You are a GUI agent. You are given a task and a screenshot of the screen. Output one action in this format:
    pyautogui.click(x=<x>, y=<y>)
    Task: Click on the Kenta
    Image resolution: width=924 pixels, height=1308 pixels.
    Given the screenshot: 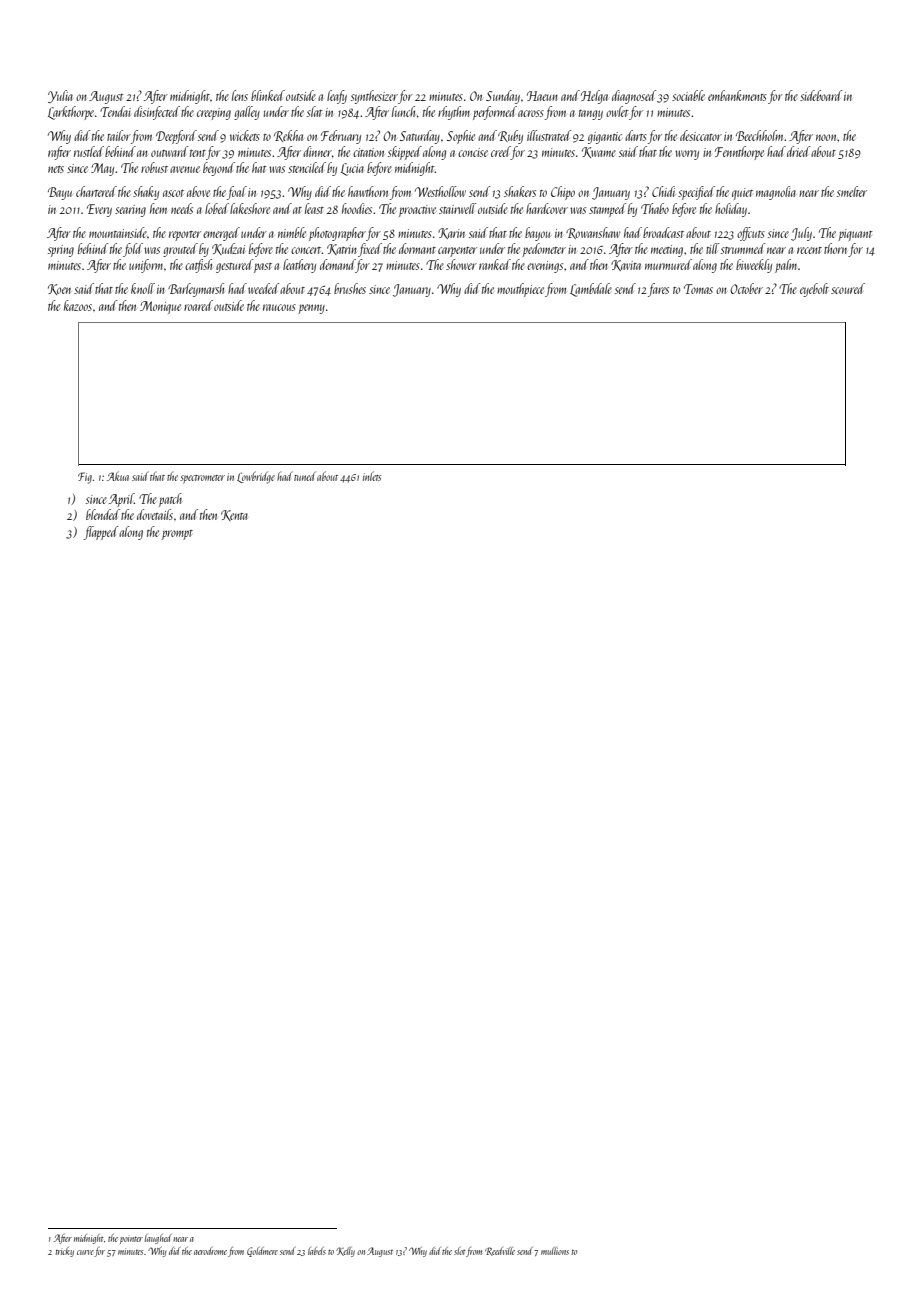 What is the action you would take?
    pyautogui.click(x=234, y=515)
